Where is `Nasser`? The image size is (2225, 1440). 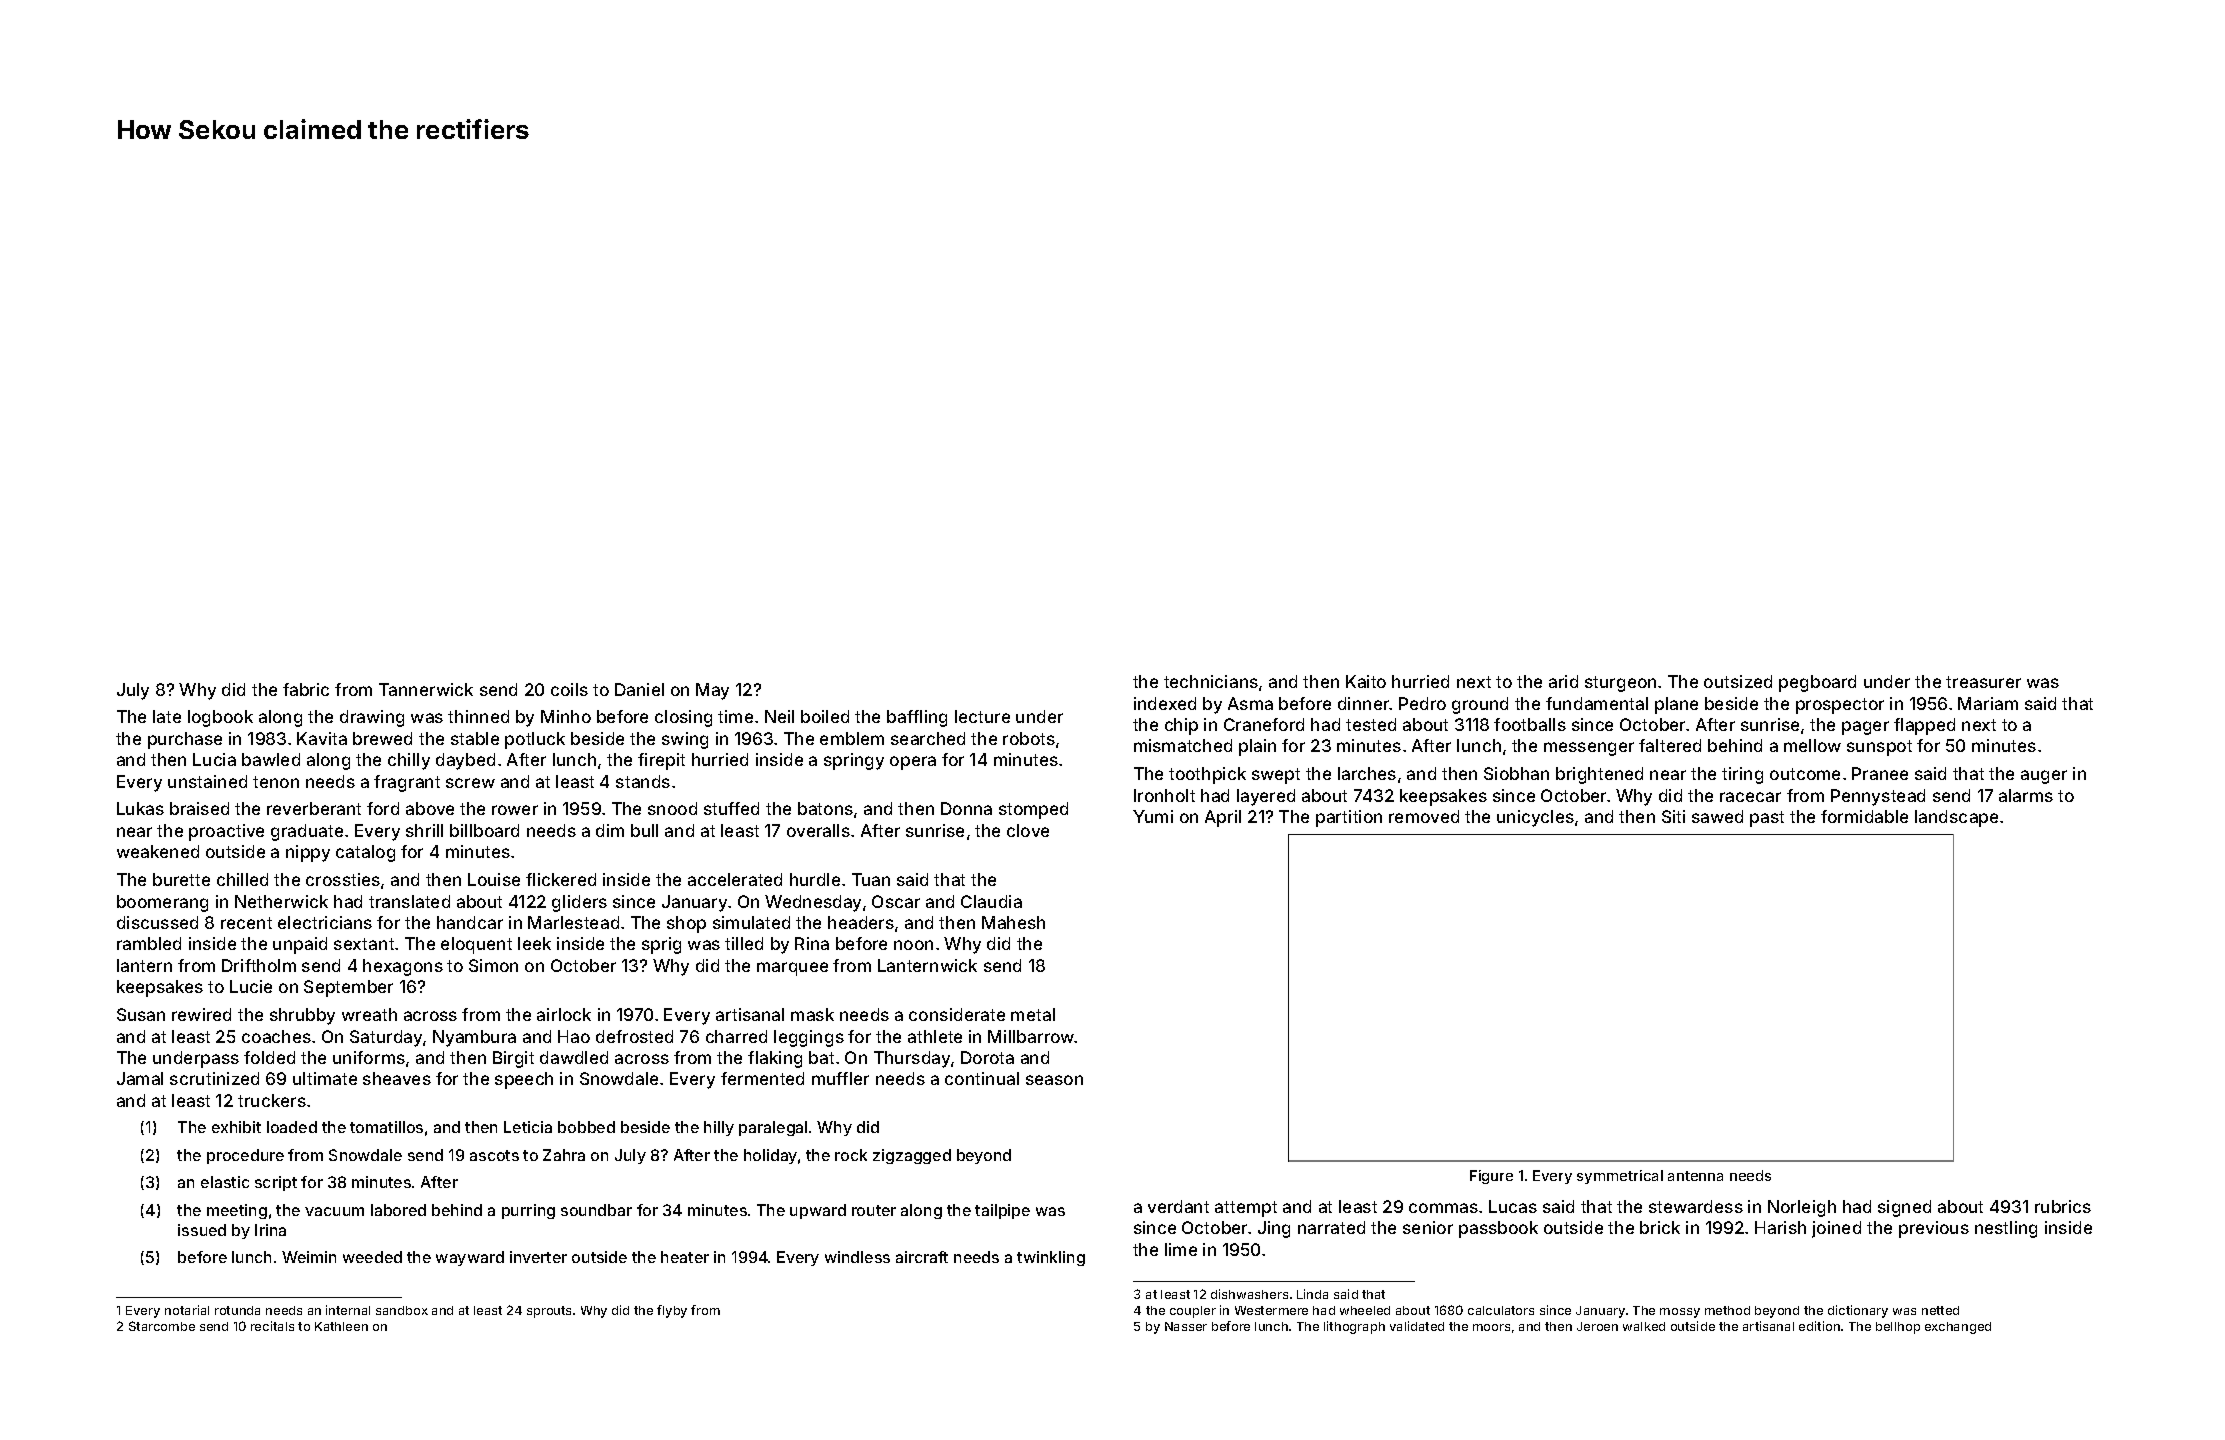
Nasser is located at coordinates (1186, 1326).
